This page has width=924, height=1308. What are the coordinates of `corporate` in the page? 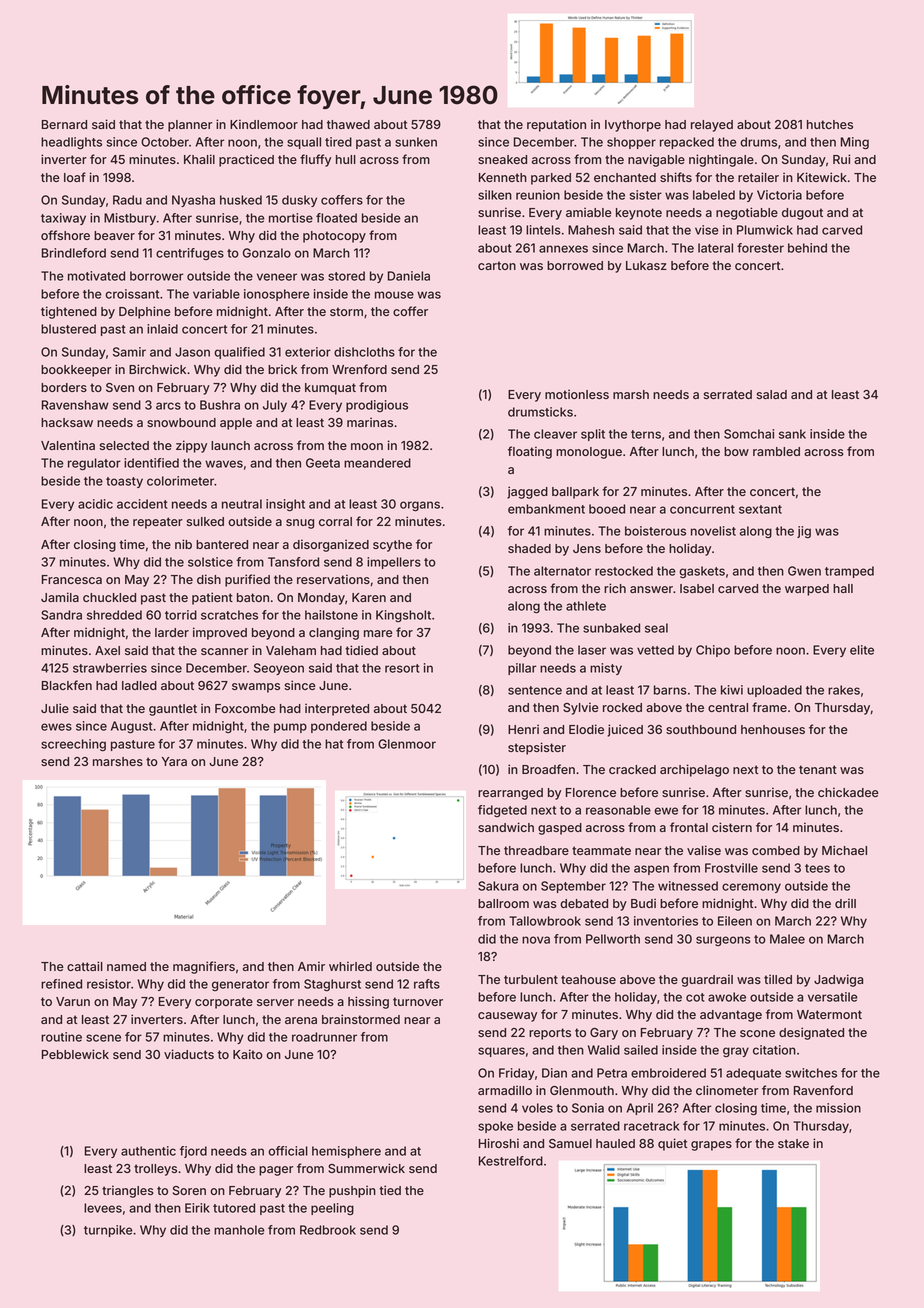 It's located at (224, 1003).
